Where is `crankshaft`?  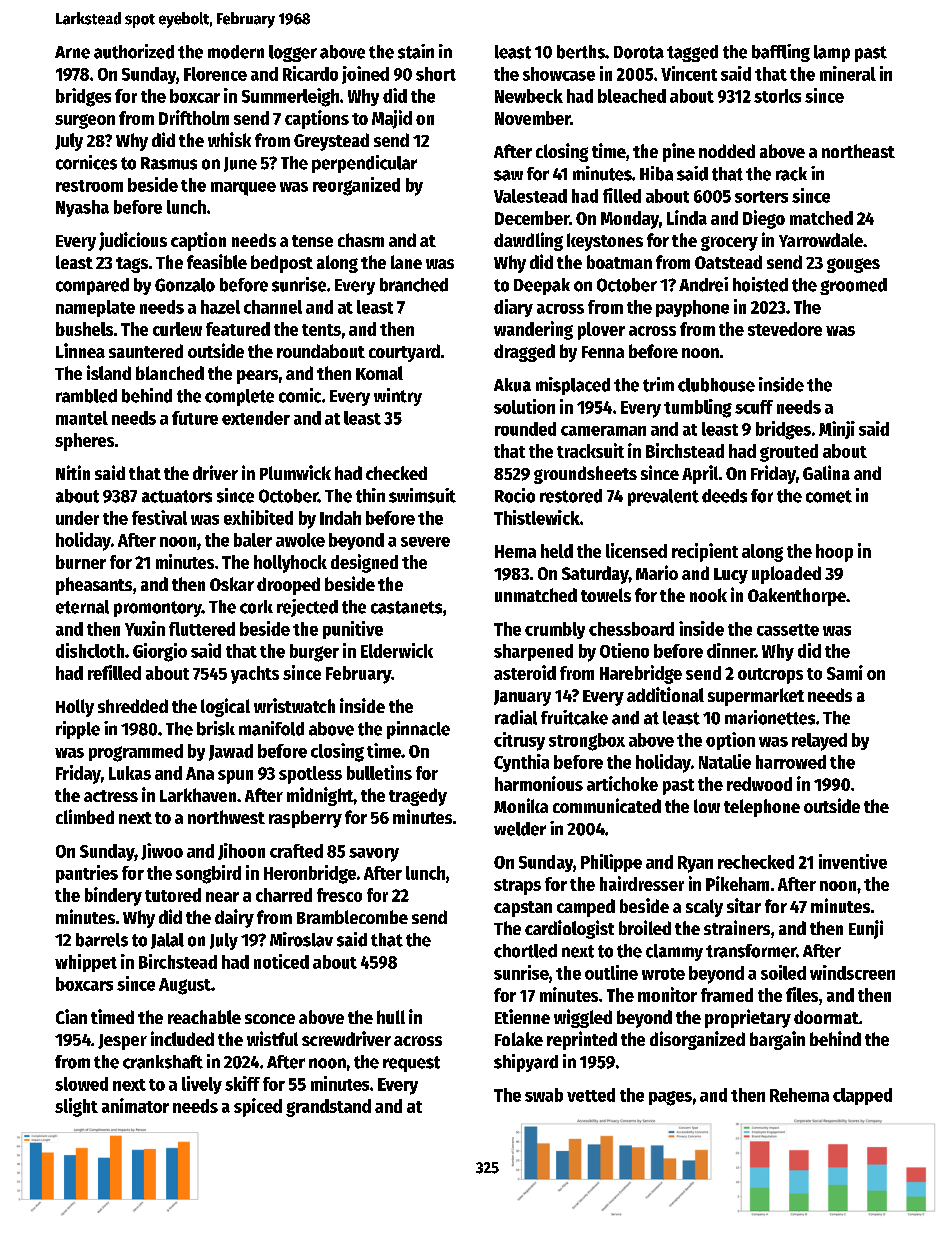 crankshaft is located at coordinates (163, 1062).
